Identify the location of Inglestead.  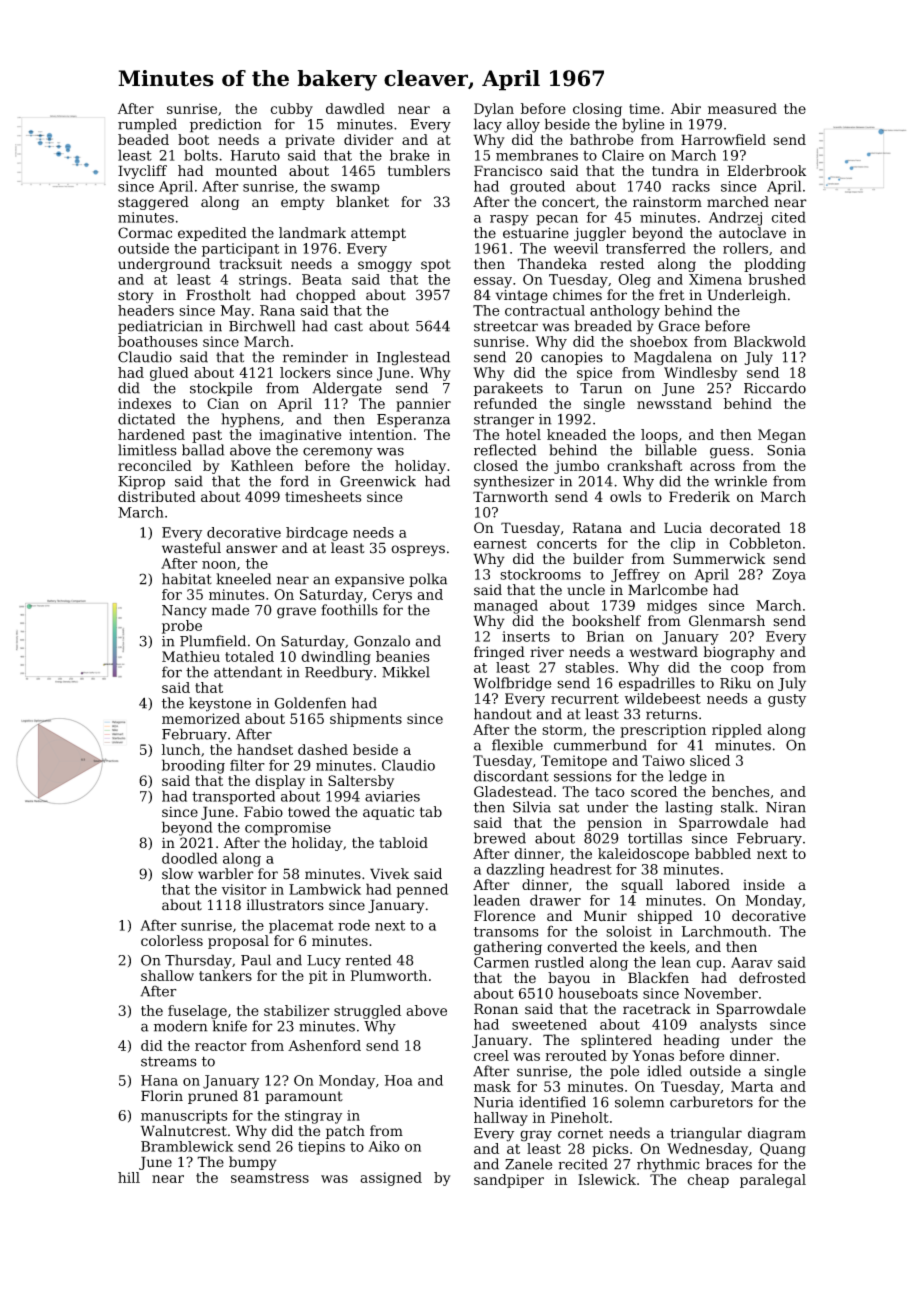
(413, 358).
